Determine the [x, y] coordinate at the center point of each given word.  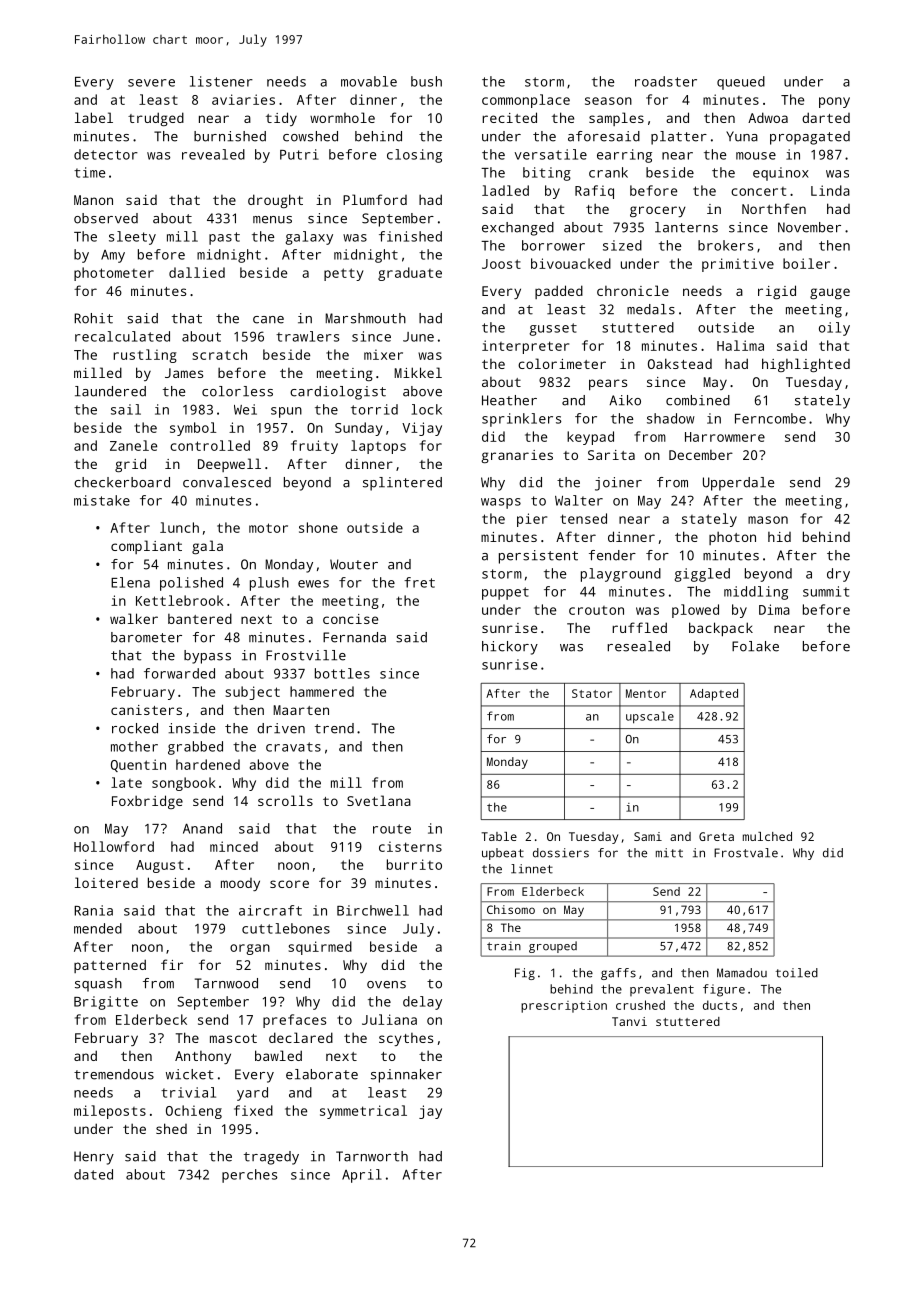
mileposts [110, 1112]
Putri [299, 154]
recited [509, 117]
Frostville [306, 655]
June [418, 337]
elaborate [322, 1074]
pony [834, 102]
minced [234, 846]
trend [334, 728]
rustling [145, 356]
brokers [725, 245]
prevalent [662, 990]
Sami [648, 836]
